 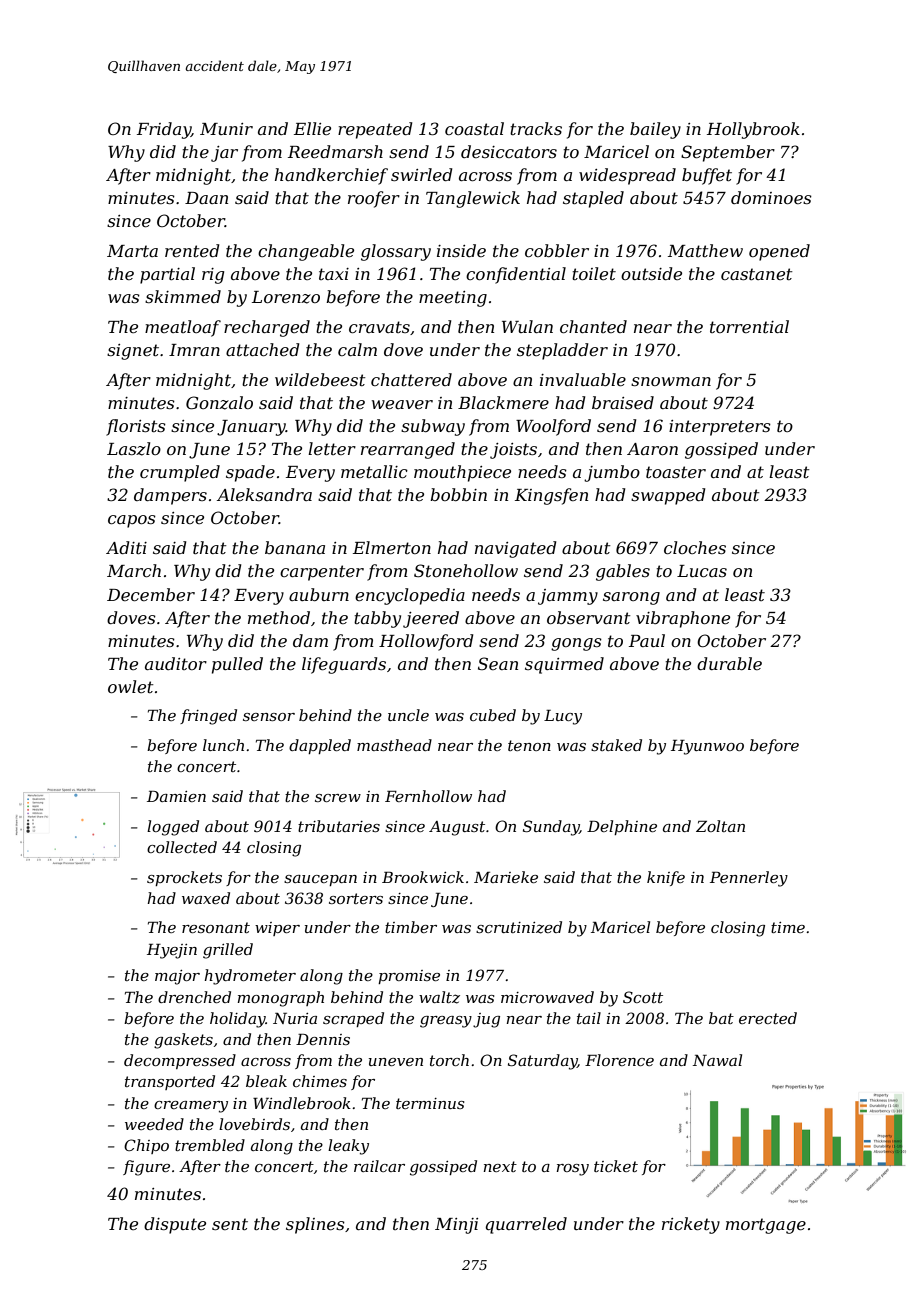 I want to click on Hollybrook, so click(x=753, y=130).
